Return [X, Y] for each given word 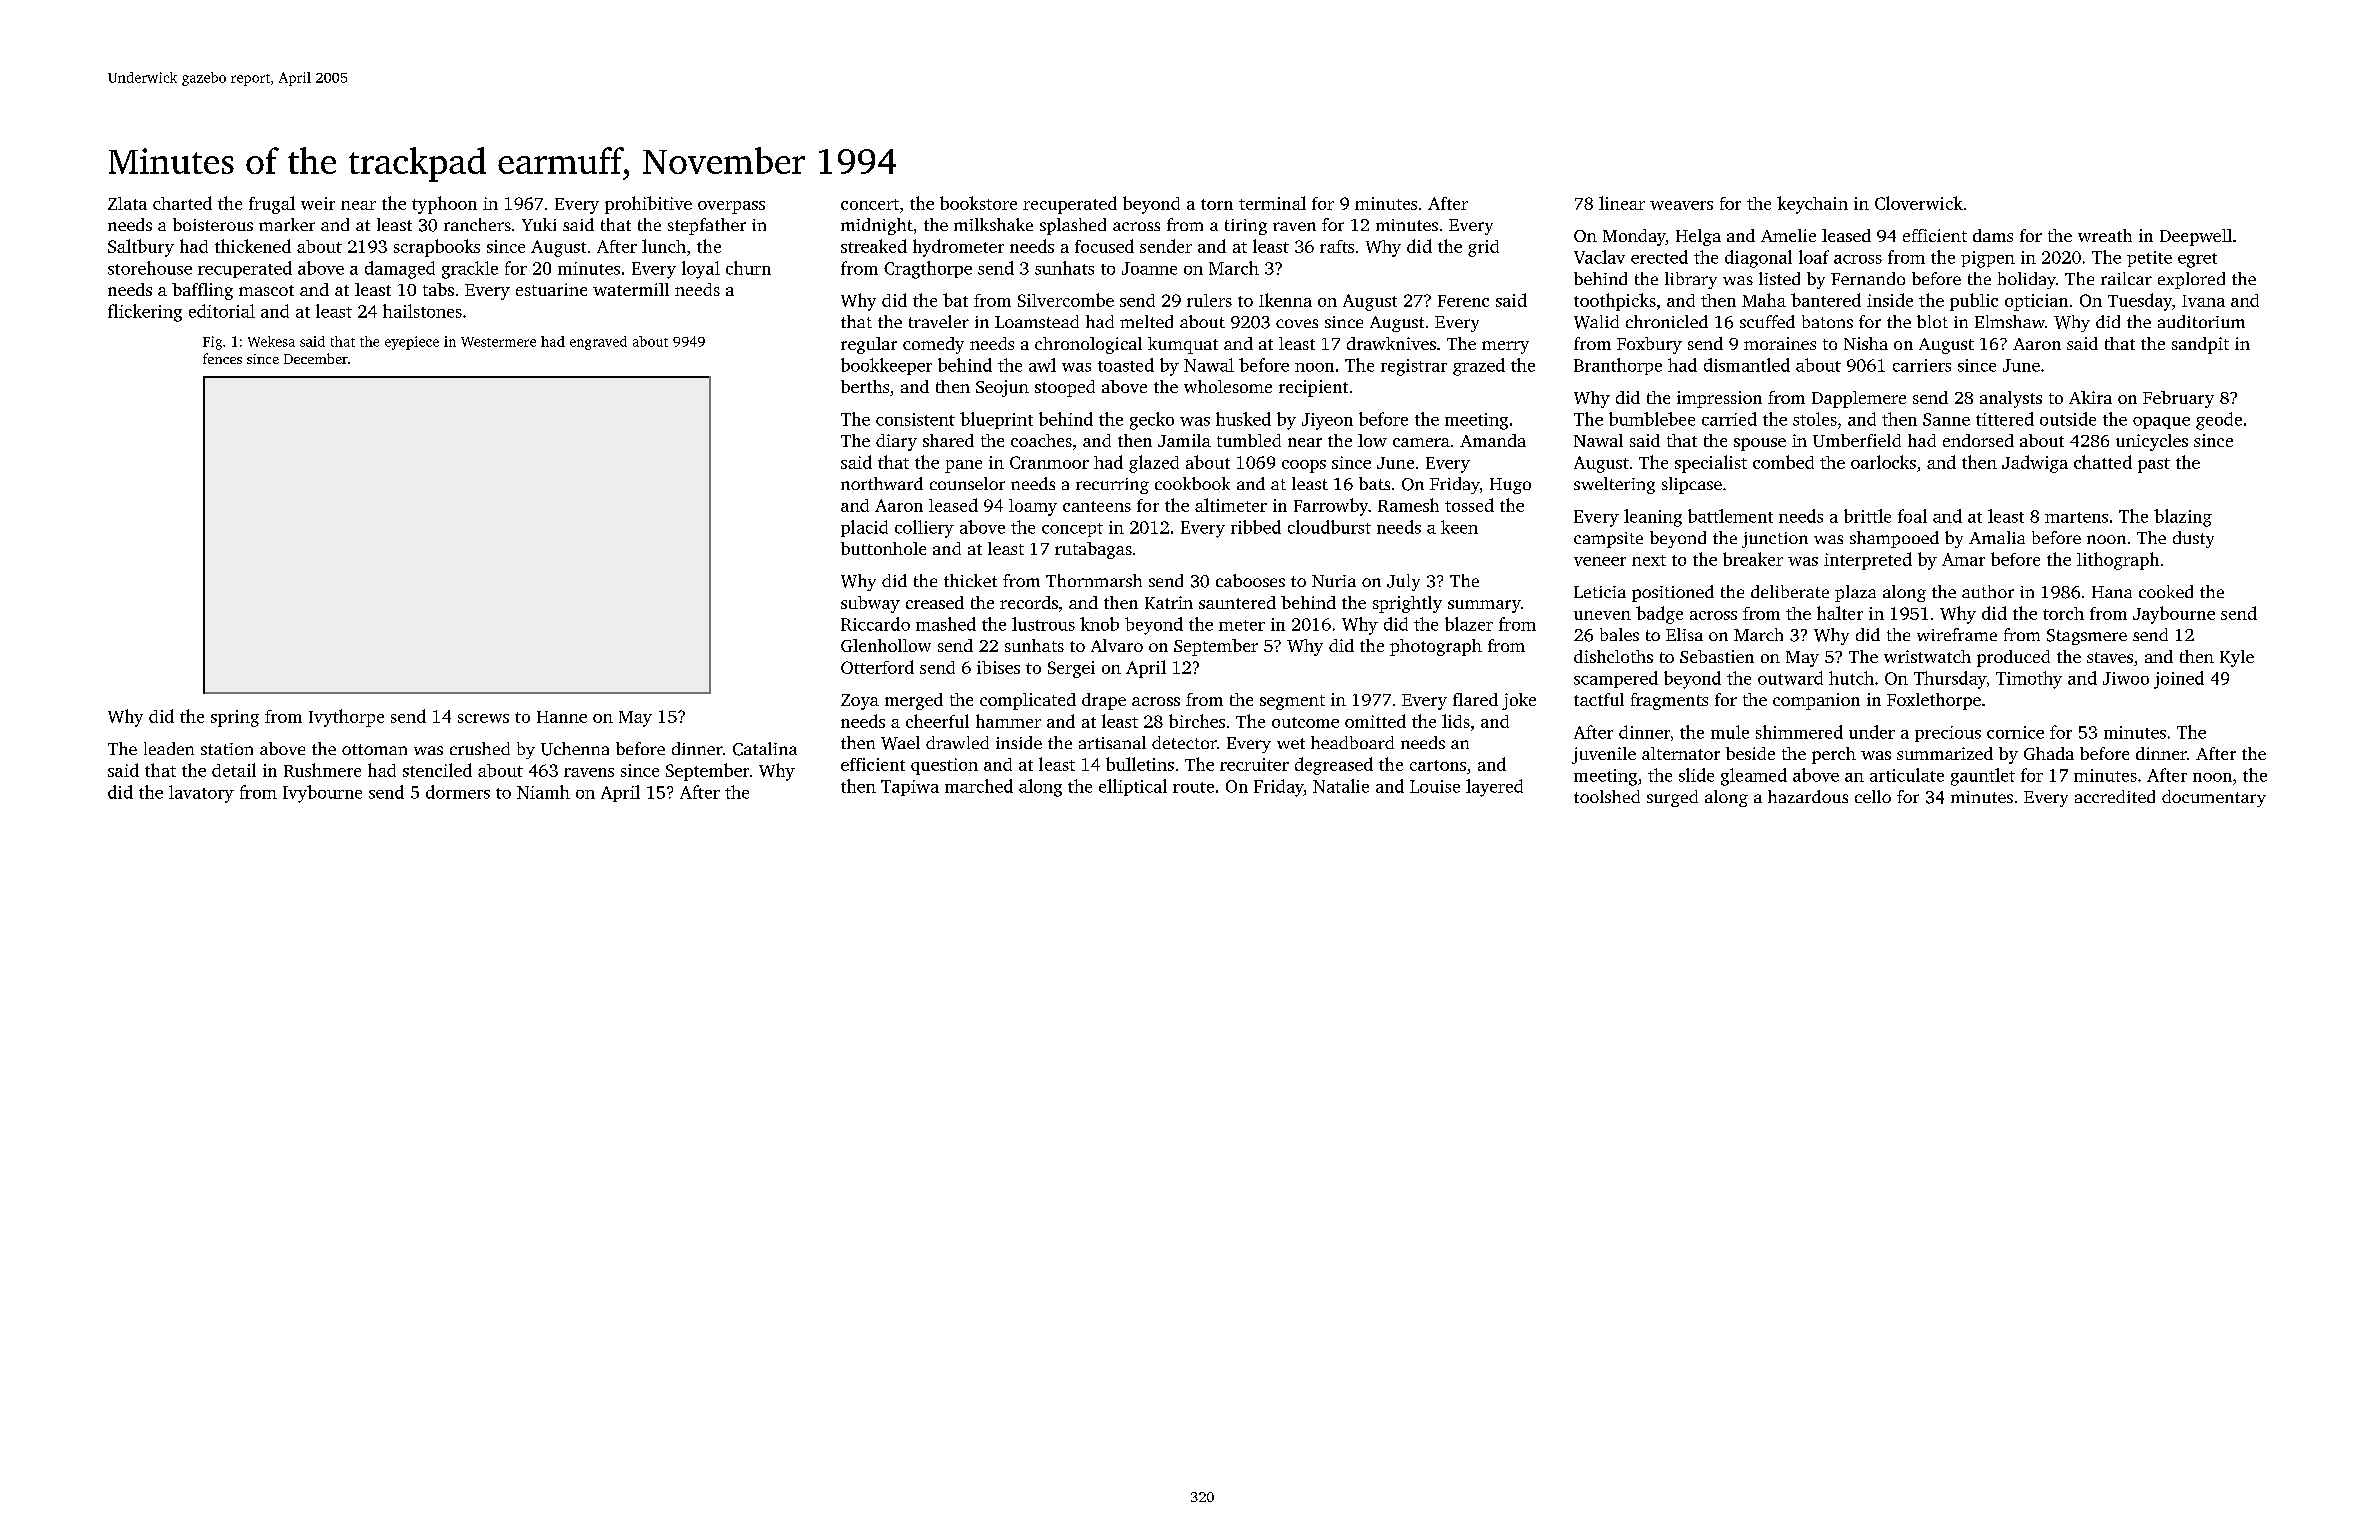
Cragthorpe [928, 270]
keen [1459, 527]
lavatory [201, 794]
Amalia [1997, 537]
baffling [202, 291]
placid [864, 528]
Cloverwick [1919, 203]
